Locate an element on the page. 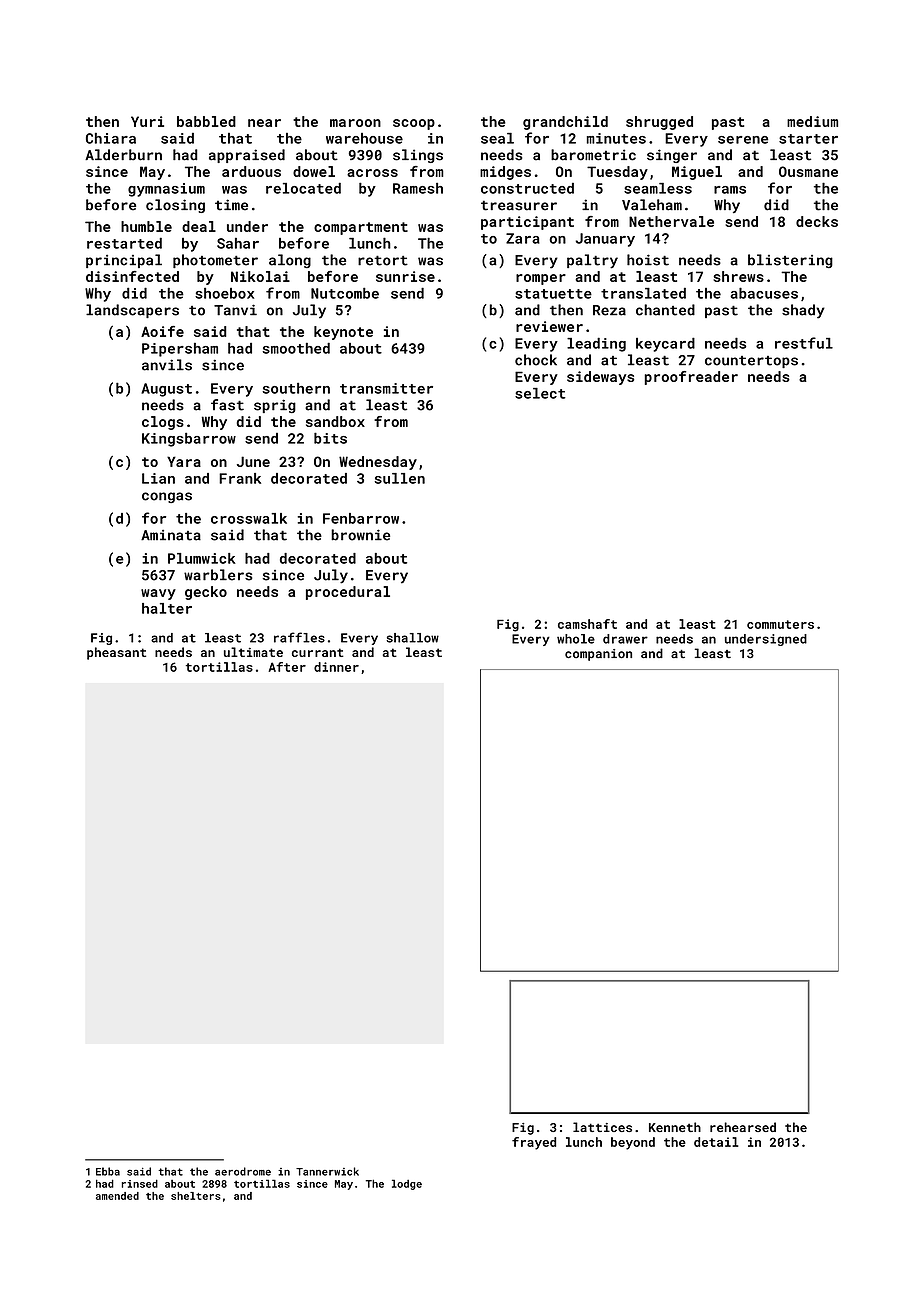  grandchild is located at coordinates (565, 123).
